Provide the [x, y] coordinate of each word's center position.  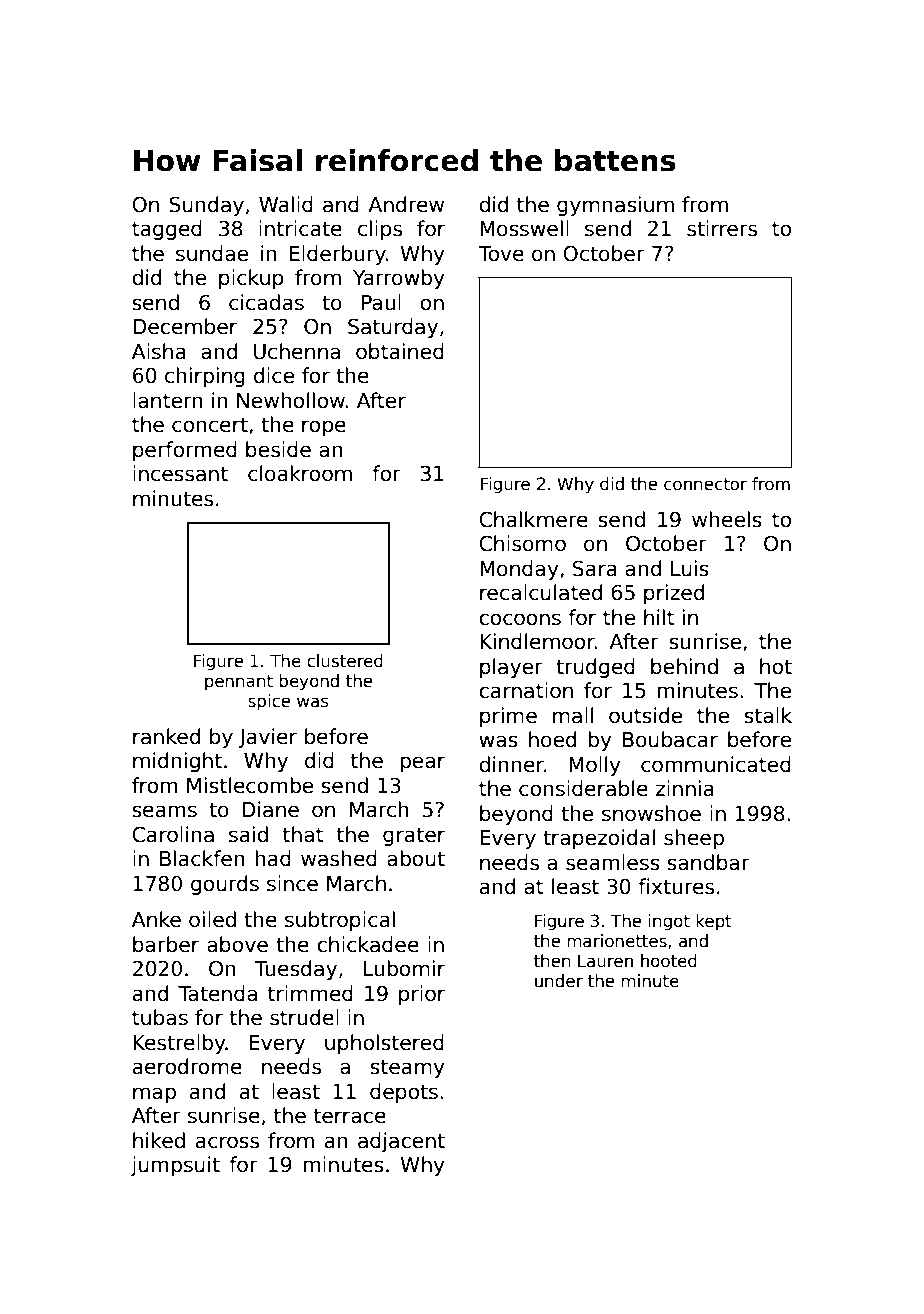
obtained [400, 351]
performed [185, 451]
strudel [304, 1017]
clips [380, 230]
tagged [167, 230]
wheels [727, 519]
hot [776, 666]
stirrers [722, 228]
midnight [177, 762]
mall [573, 715]
